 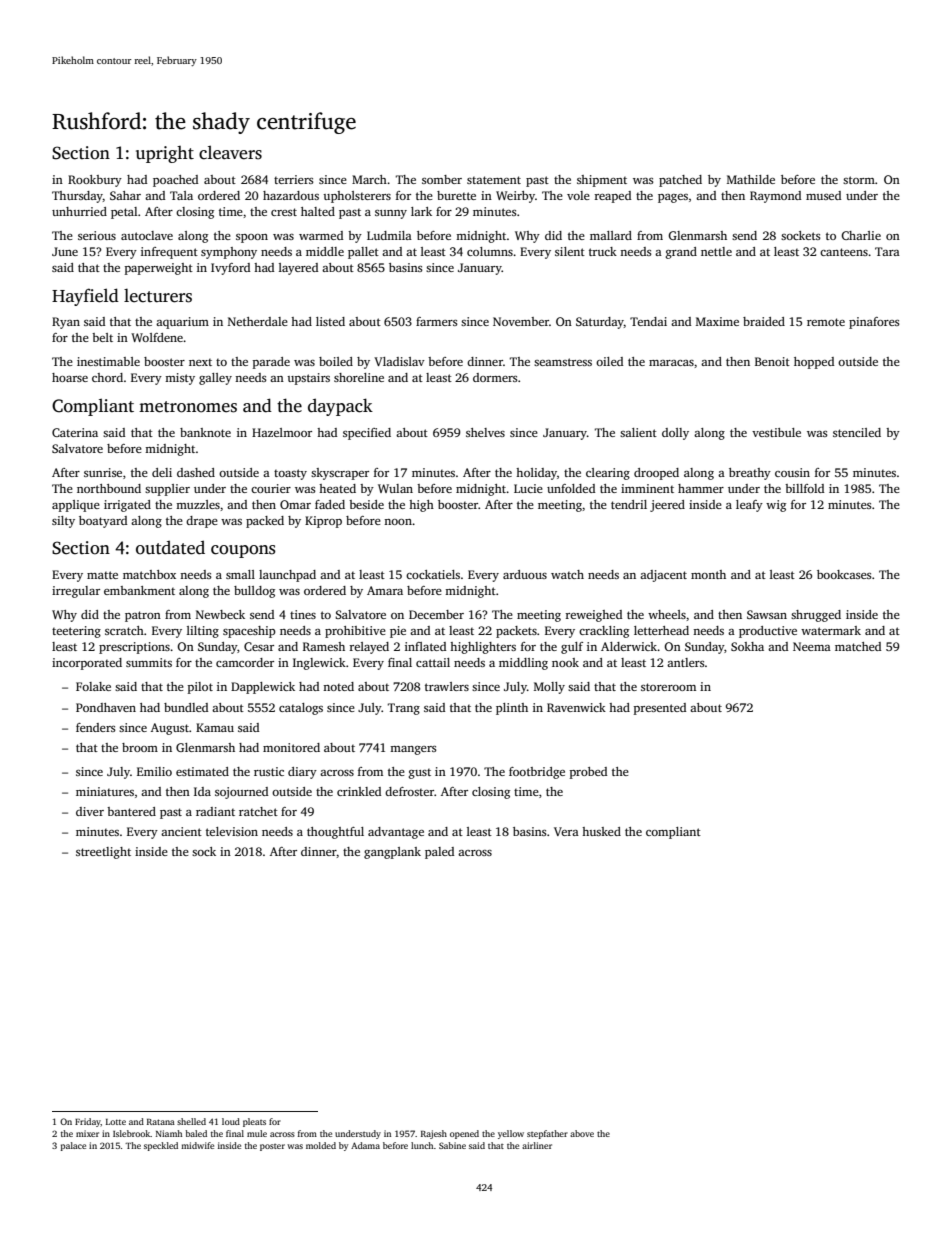 What do you see at coordinates (764, 321) in the screenshot?
I see `braided` at bounding box center [764, 321].
